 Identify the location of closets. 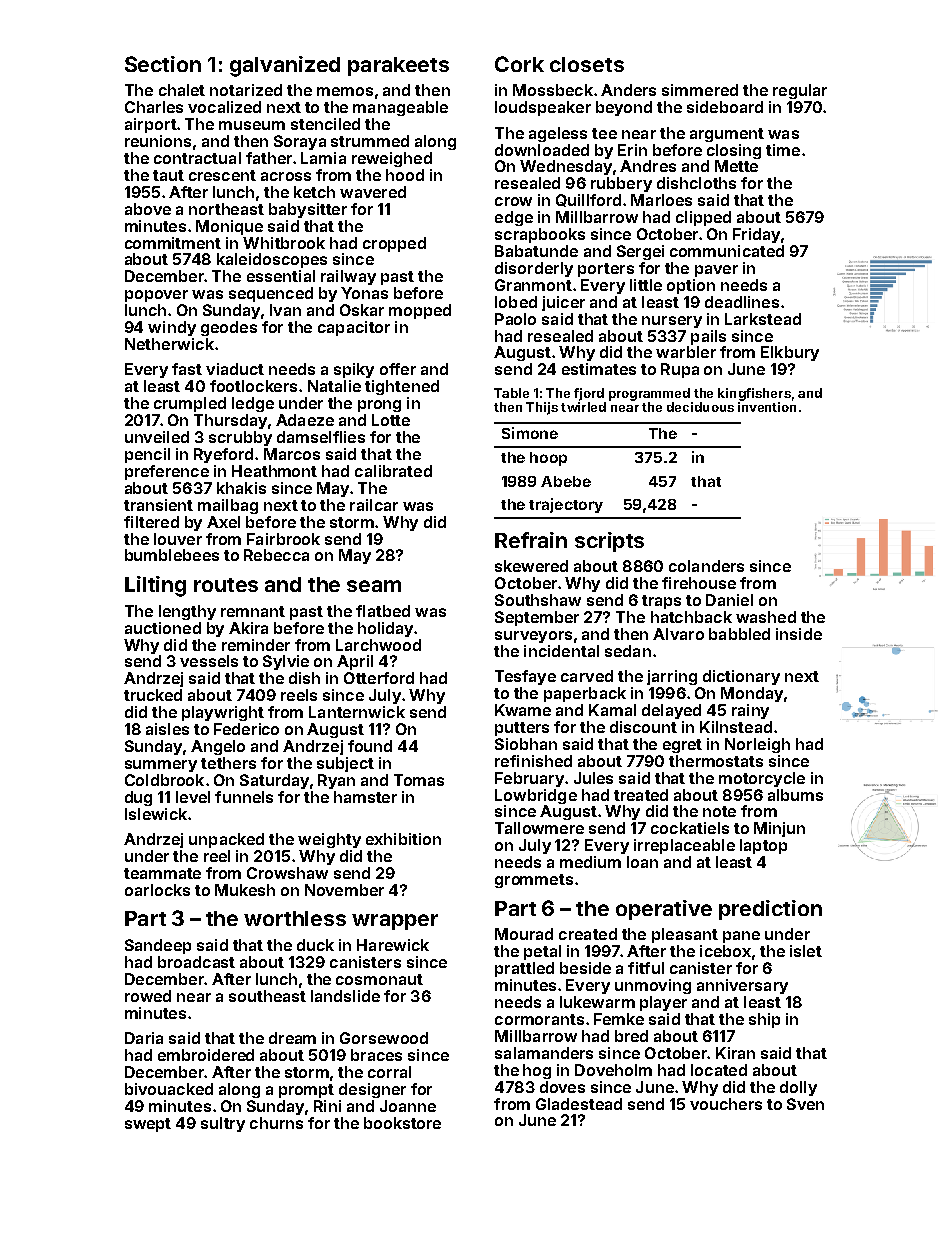
(587, 64).
